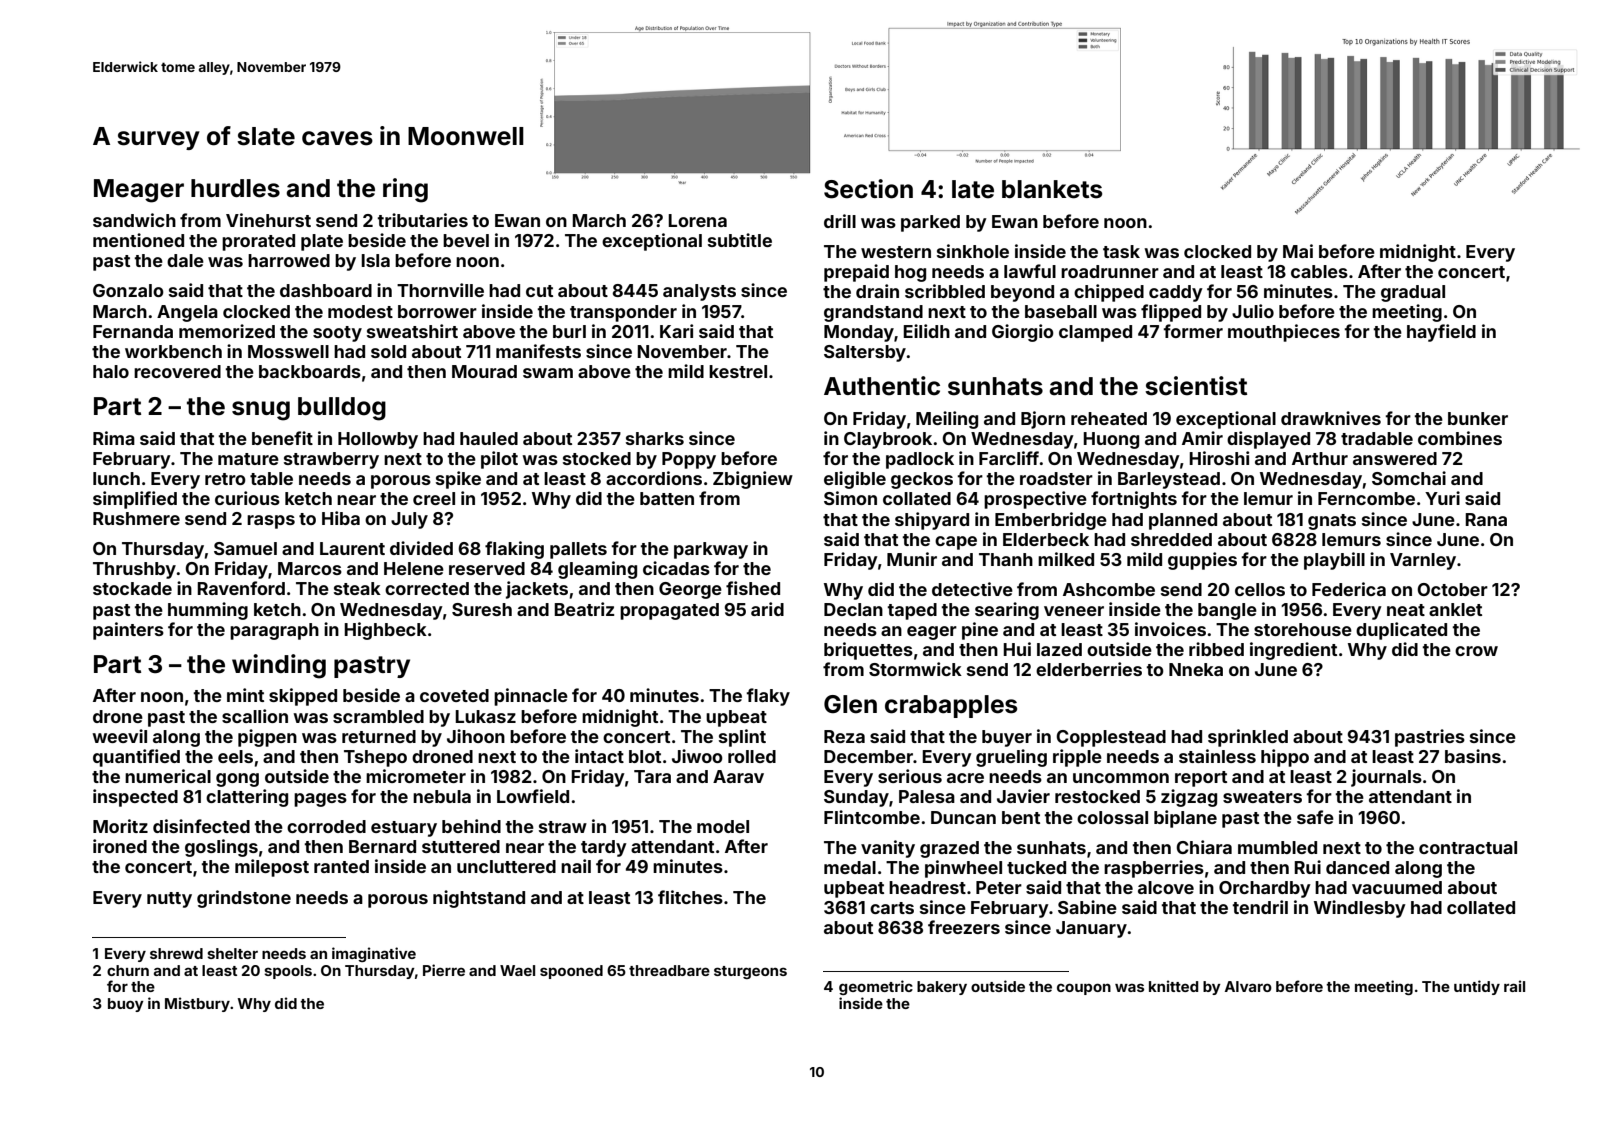 The height and width of the screenshot is (1145, 1619). I want to click on reheated, so click(1109, 418).
